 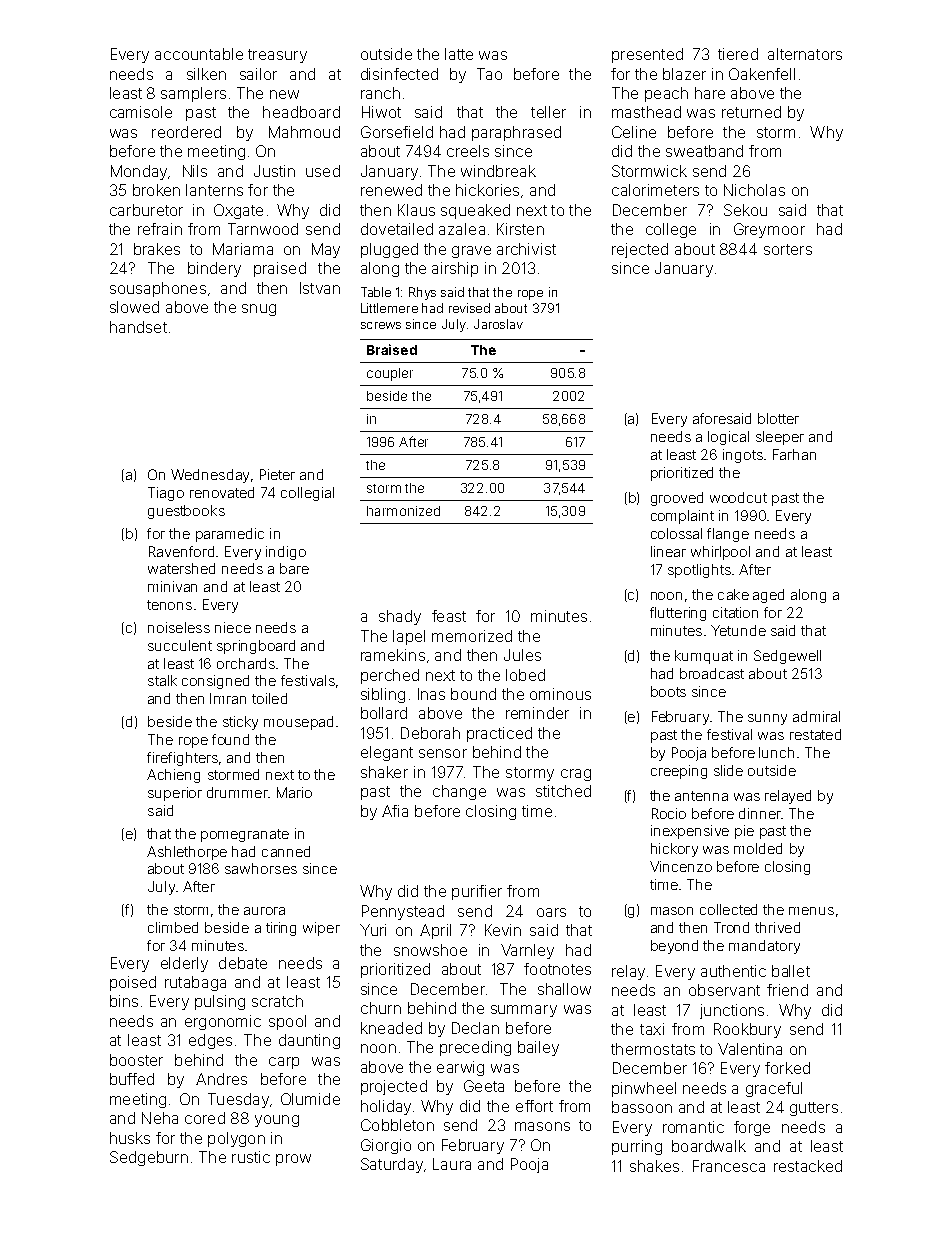 What do you see at coordinates (403, 511) in the image?
I see `harmonized` at bounding box center [403, 511].
